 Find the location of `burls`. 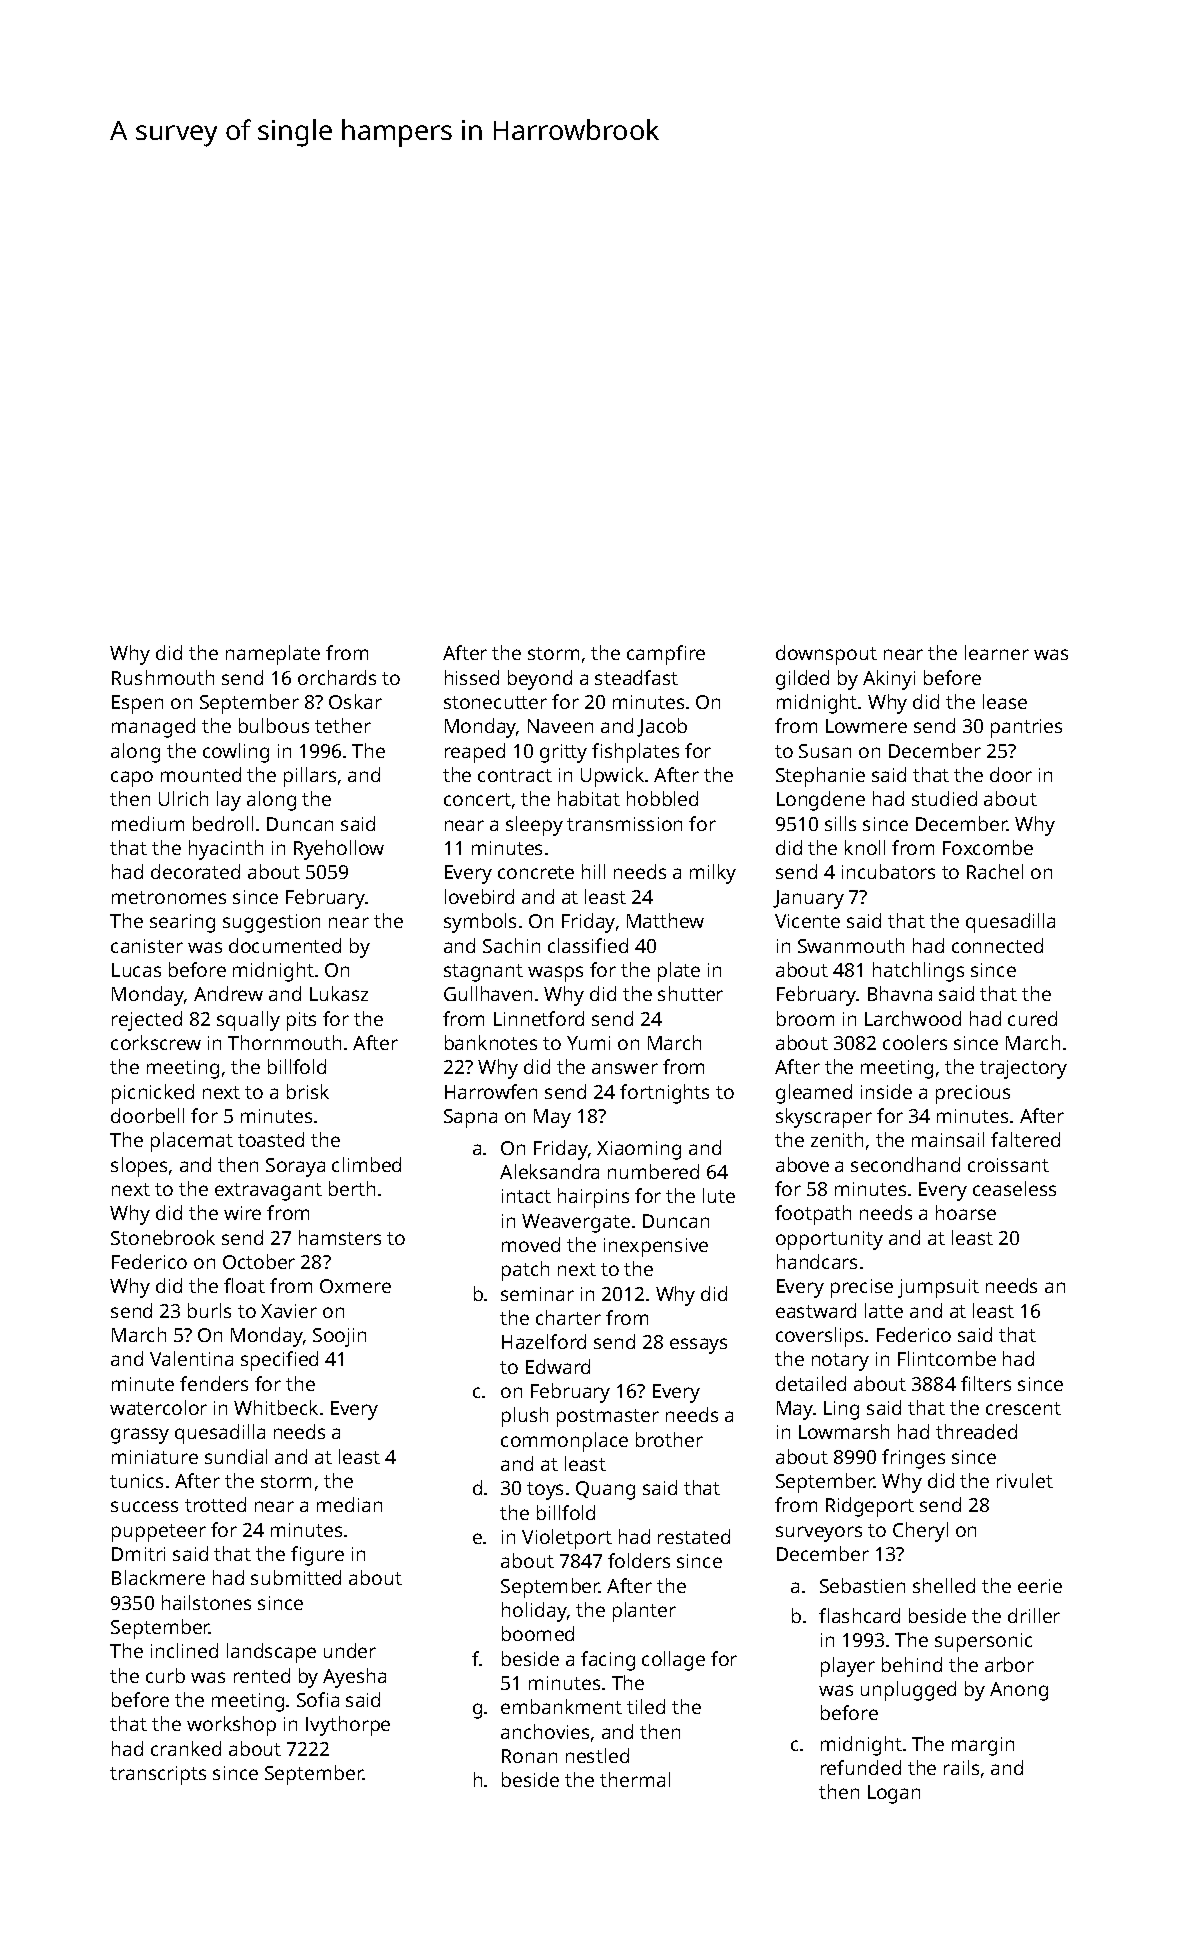

burls is located at coordinates (209, 1310).
